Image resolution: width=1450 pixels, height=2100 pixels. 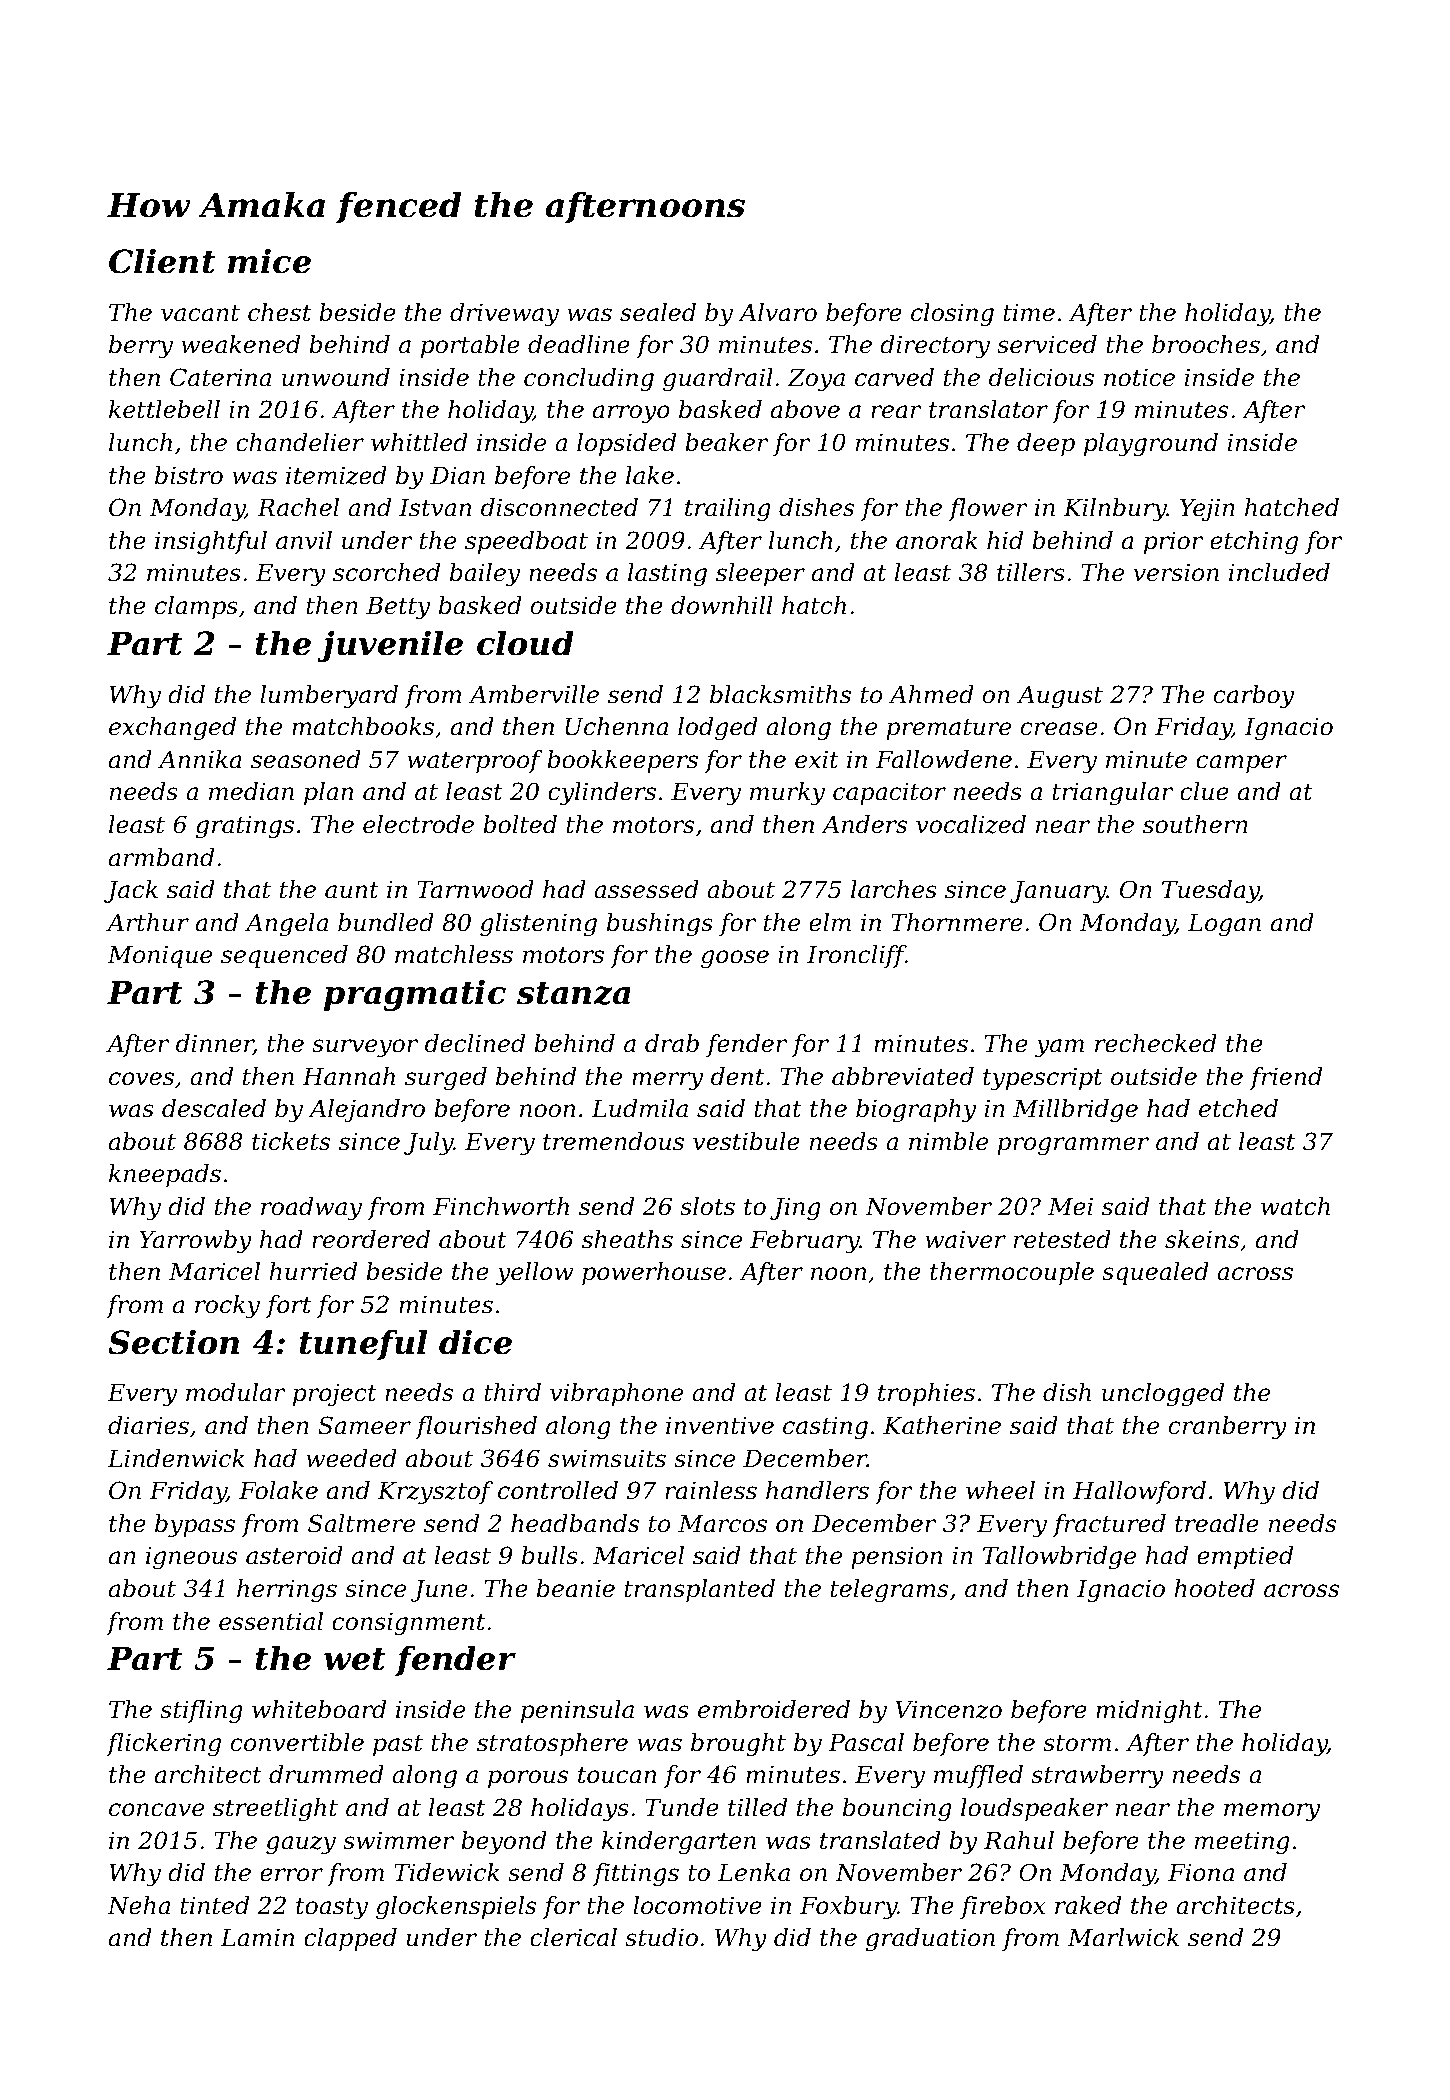 I want to click on insightful, so click(x=211, y=542).
